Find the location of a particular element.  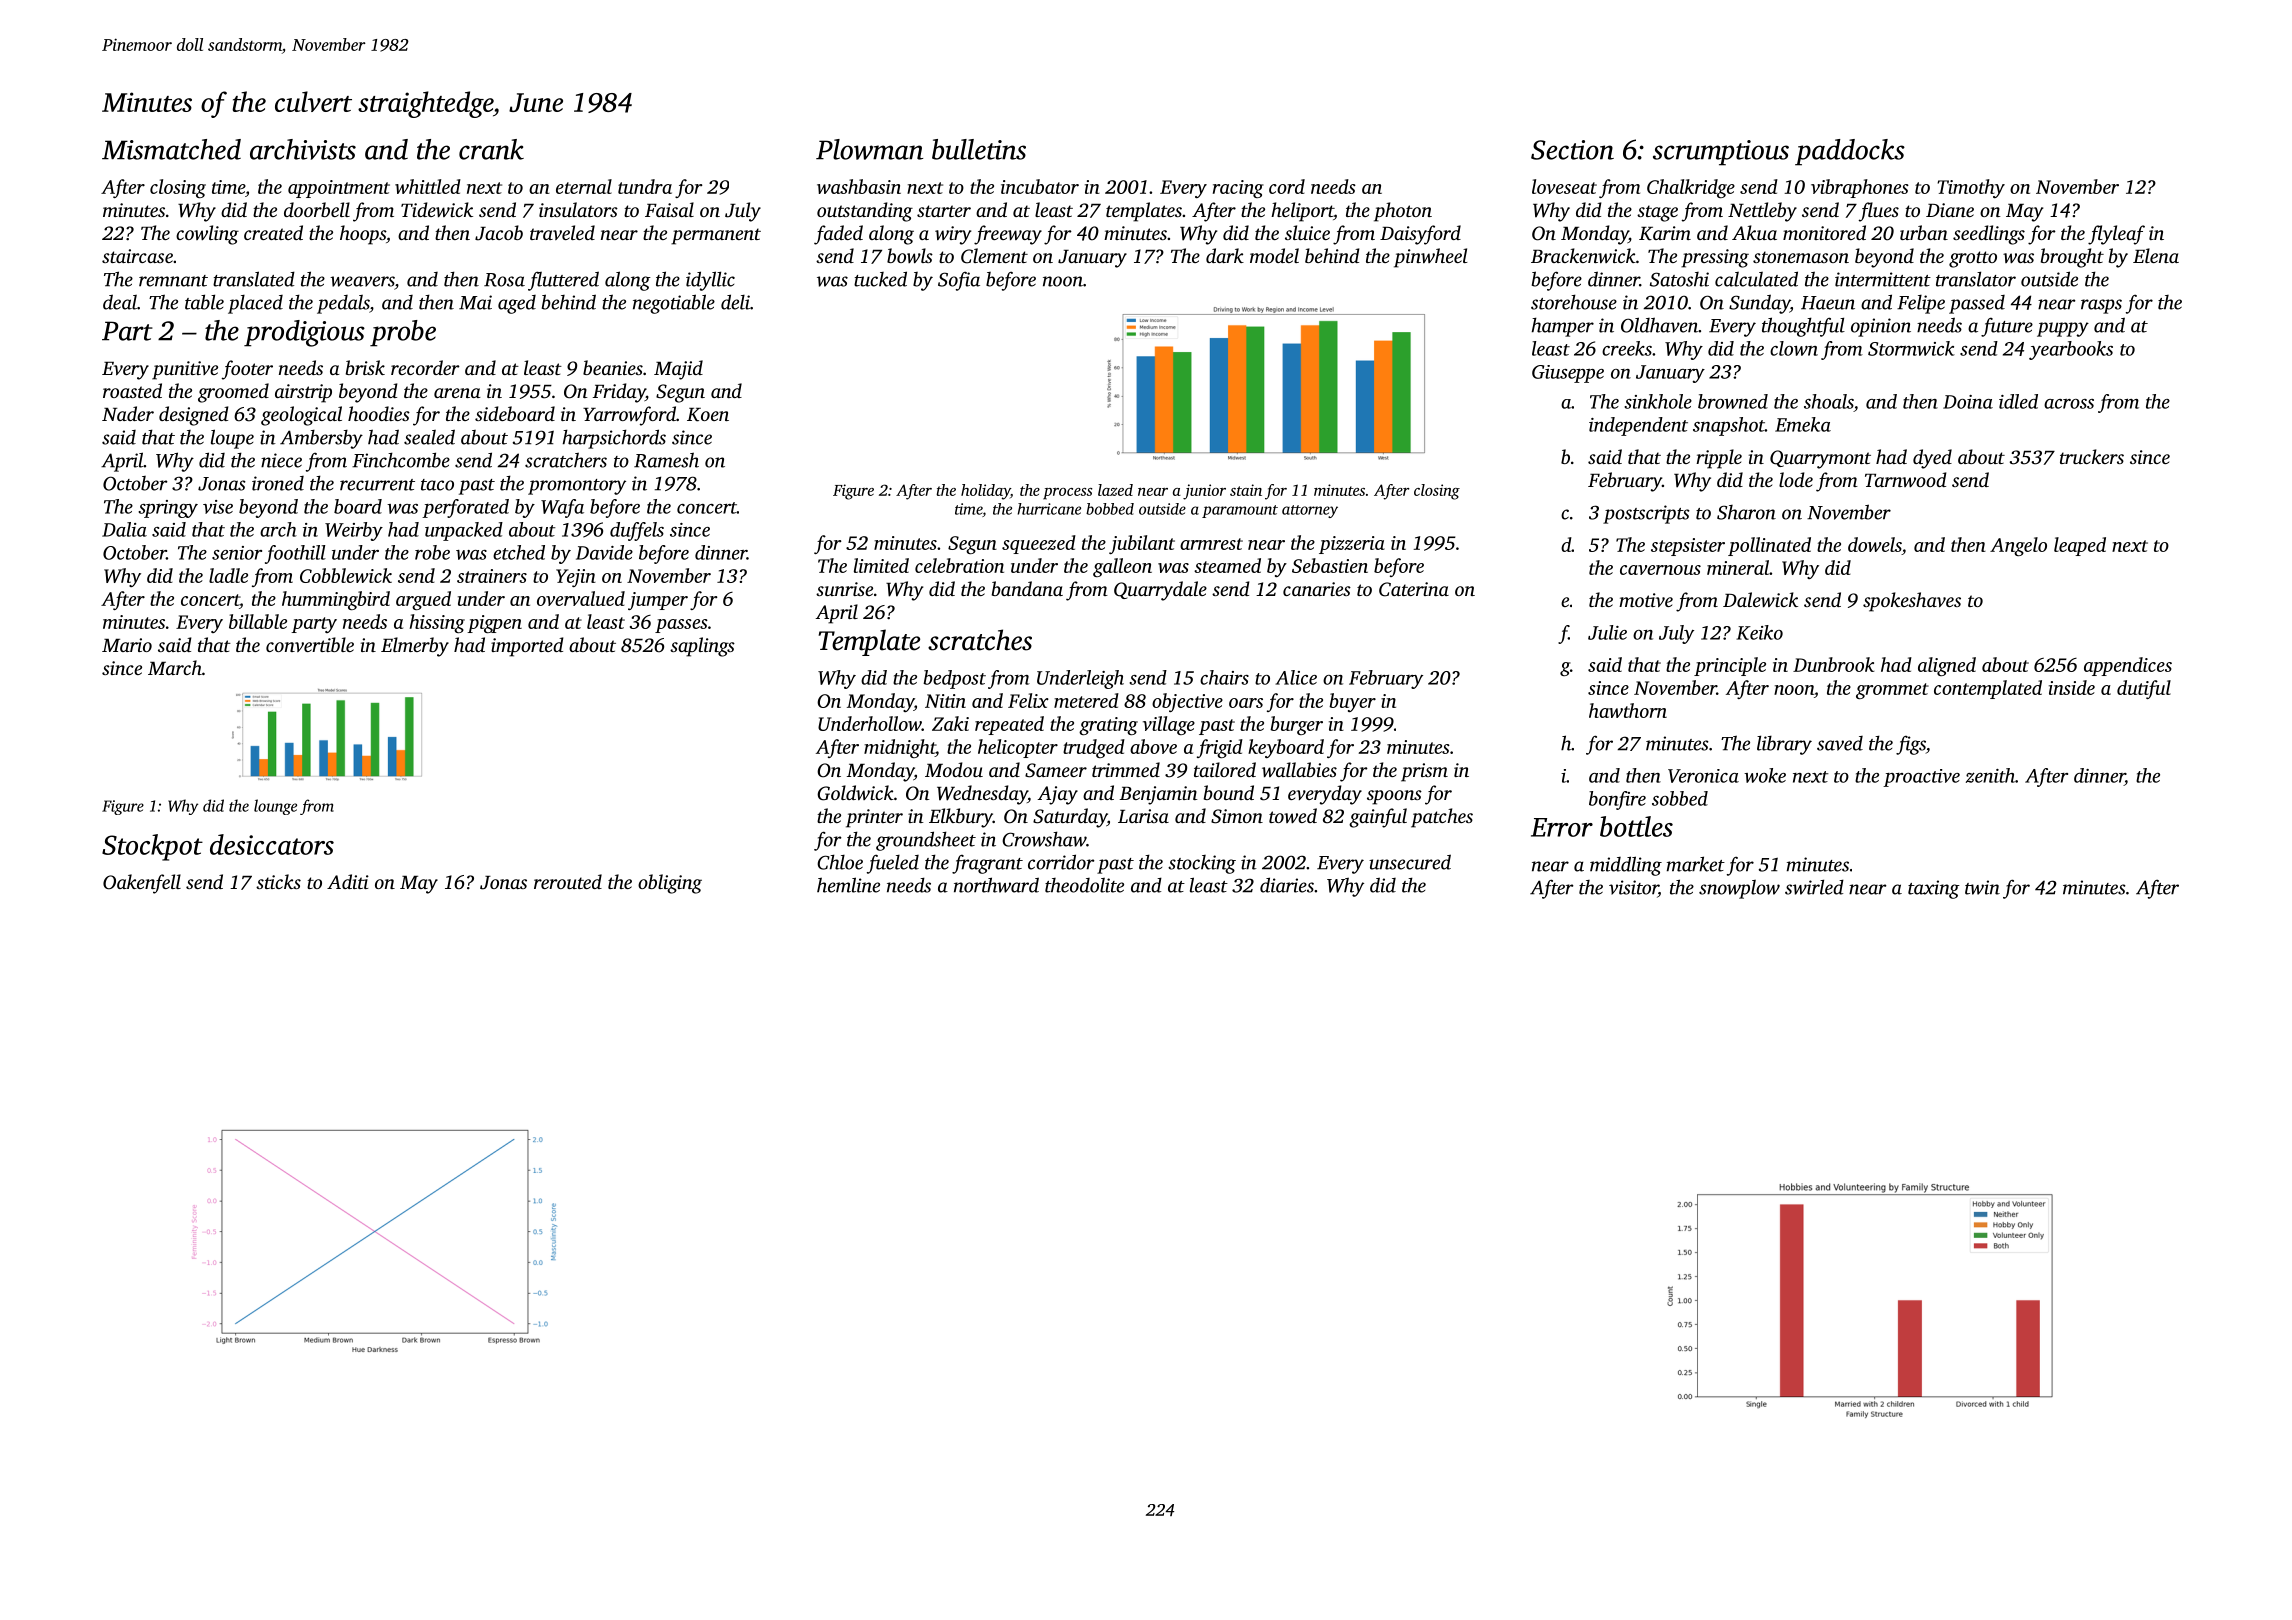

eternal is located at coordinates (584, 186).
